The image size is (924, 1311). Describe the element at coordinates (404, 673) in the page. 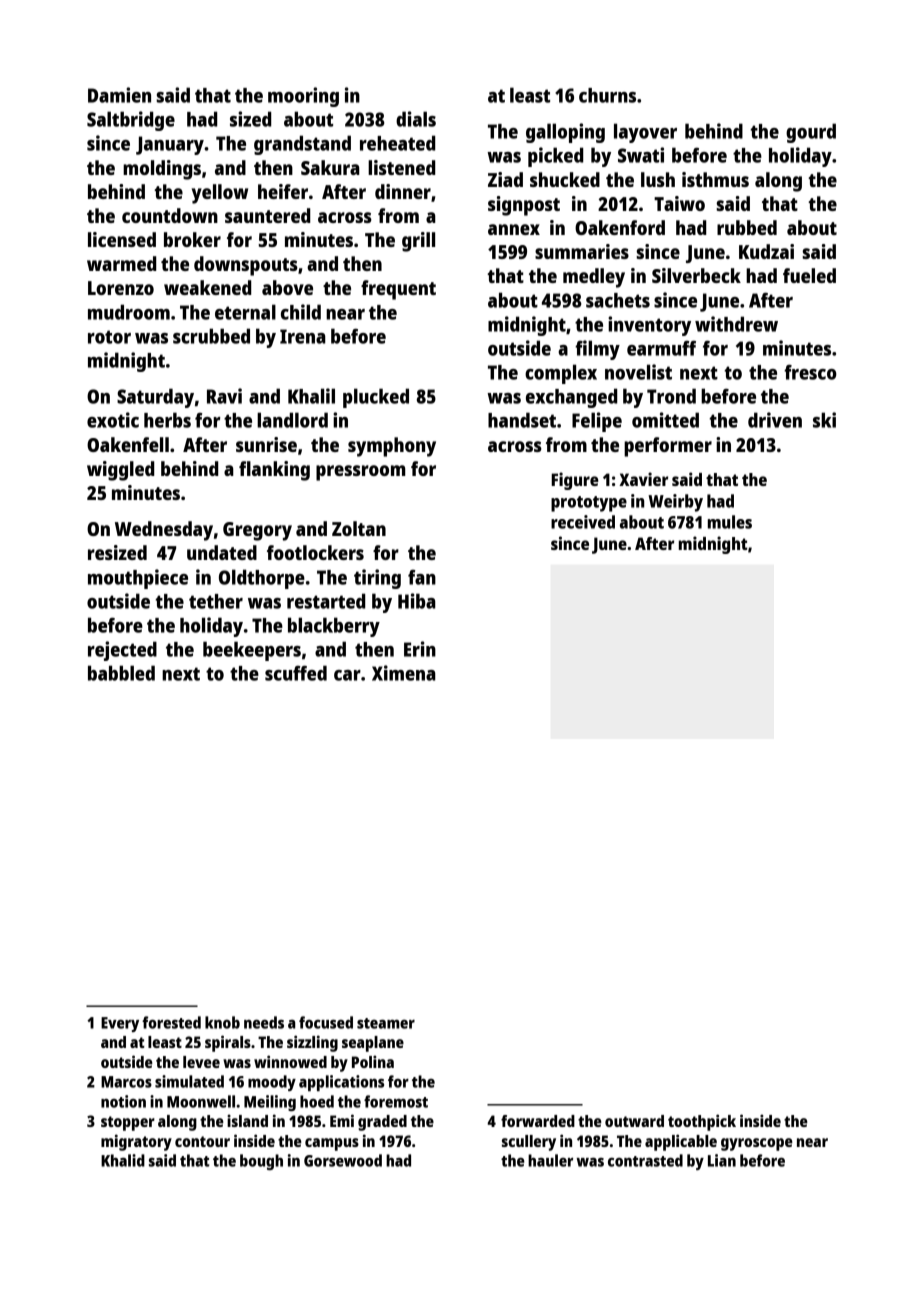

I see `Ximena` at that location.
